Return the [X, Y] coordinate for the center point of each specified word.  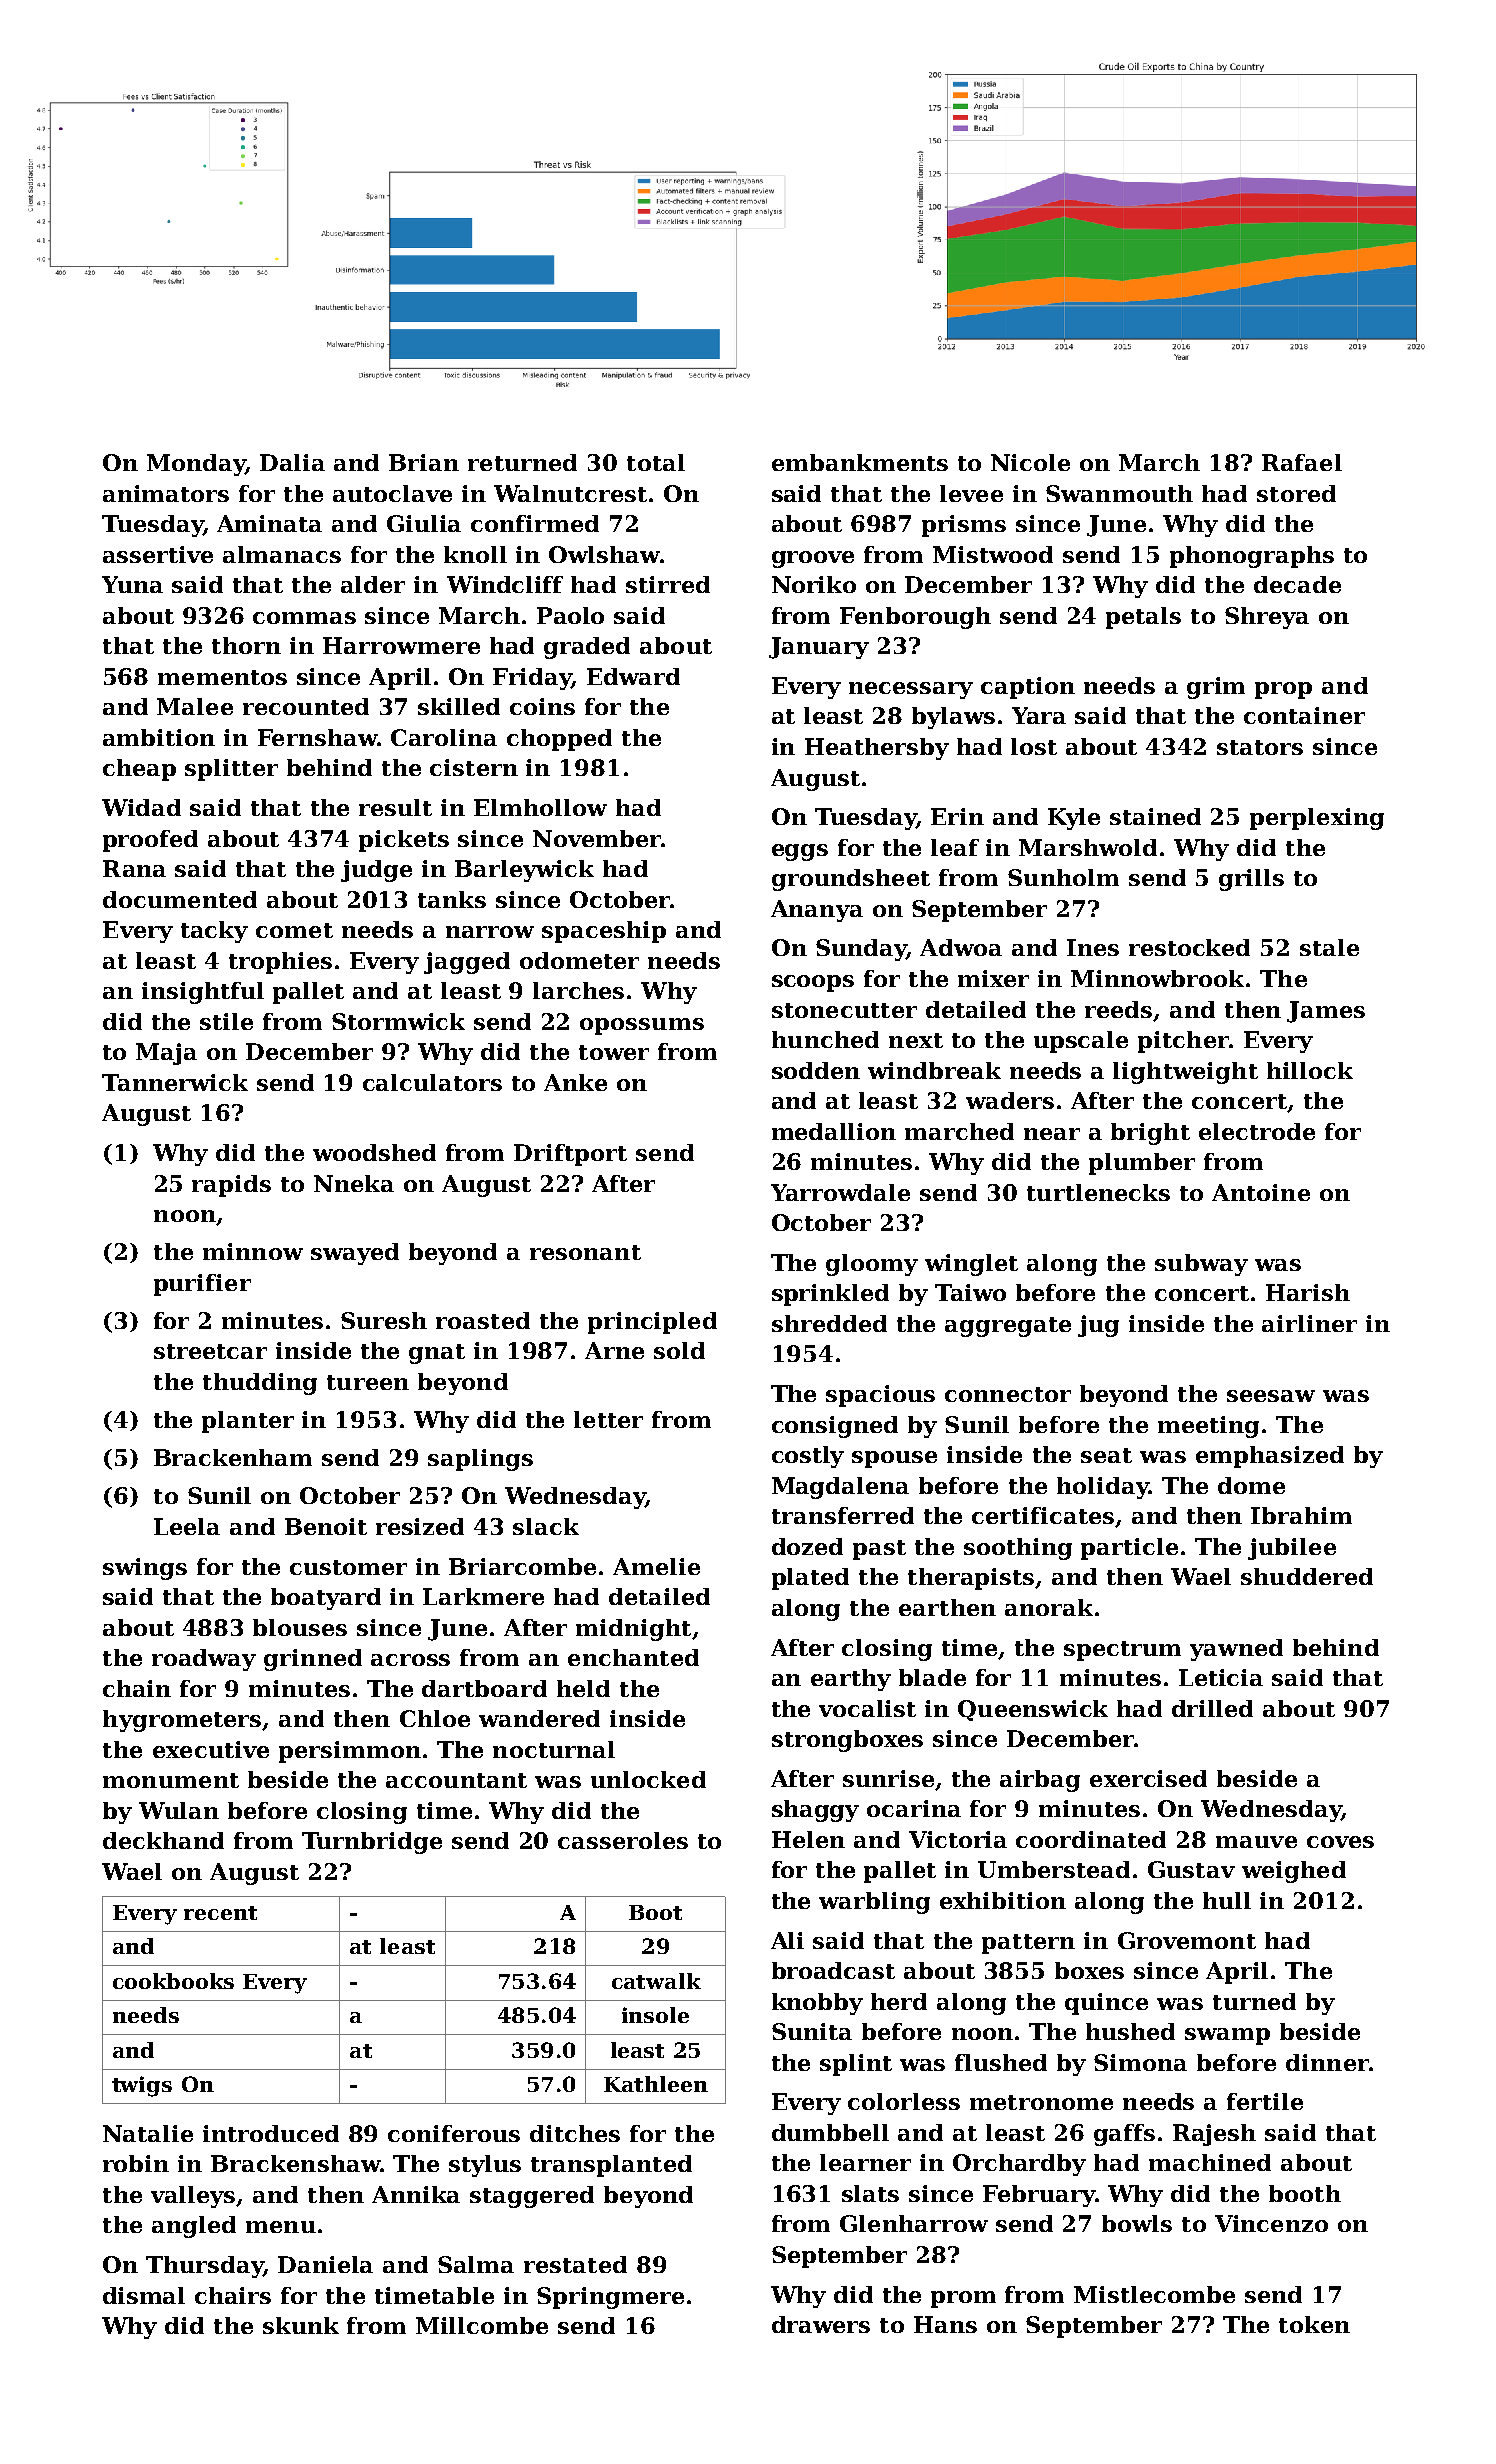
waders [1010, 1100]
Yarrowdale [840, 1192]
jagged [467, 963]
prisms [964, 526]
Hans [945, 2324]
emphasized [1270, 1457]
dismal [144, 2295]
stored [1296, 493]
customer [348, 1567]
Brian [424, 462]
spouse [894, 1459]
